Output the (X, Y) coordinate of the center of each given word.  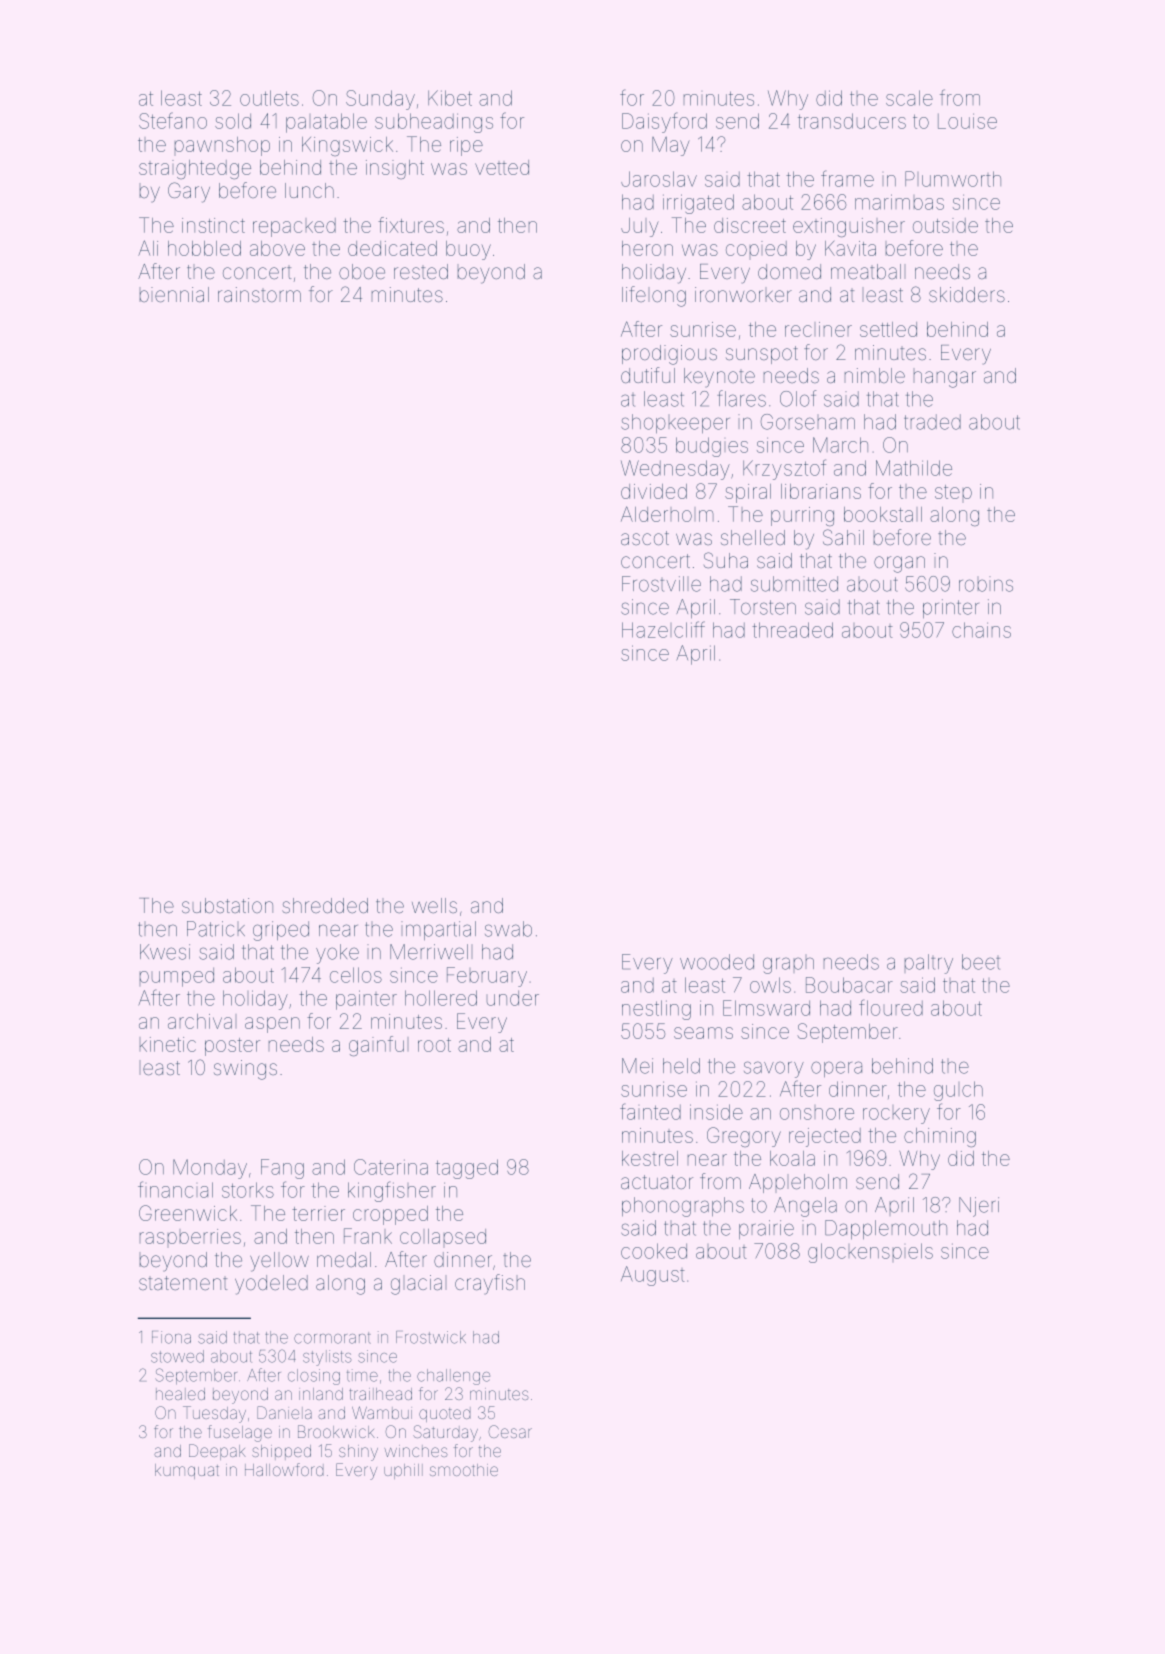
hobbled (204, 248)
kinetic (168, 1044)
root (434, 1045)
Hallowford (284, 1469)
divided (654, 491)
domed (789, 271)
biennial (174, 294)
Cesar (510, 1431)
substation (227, 905)
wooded (717, 962)
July (640, 227)
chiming (940, 1137)
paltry (929, 964)
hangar (945, 379)
